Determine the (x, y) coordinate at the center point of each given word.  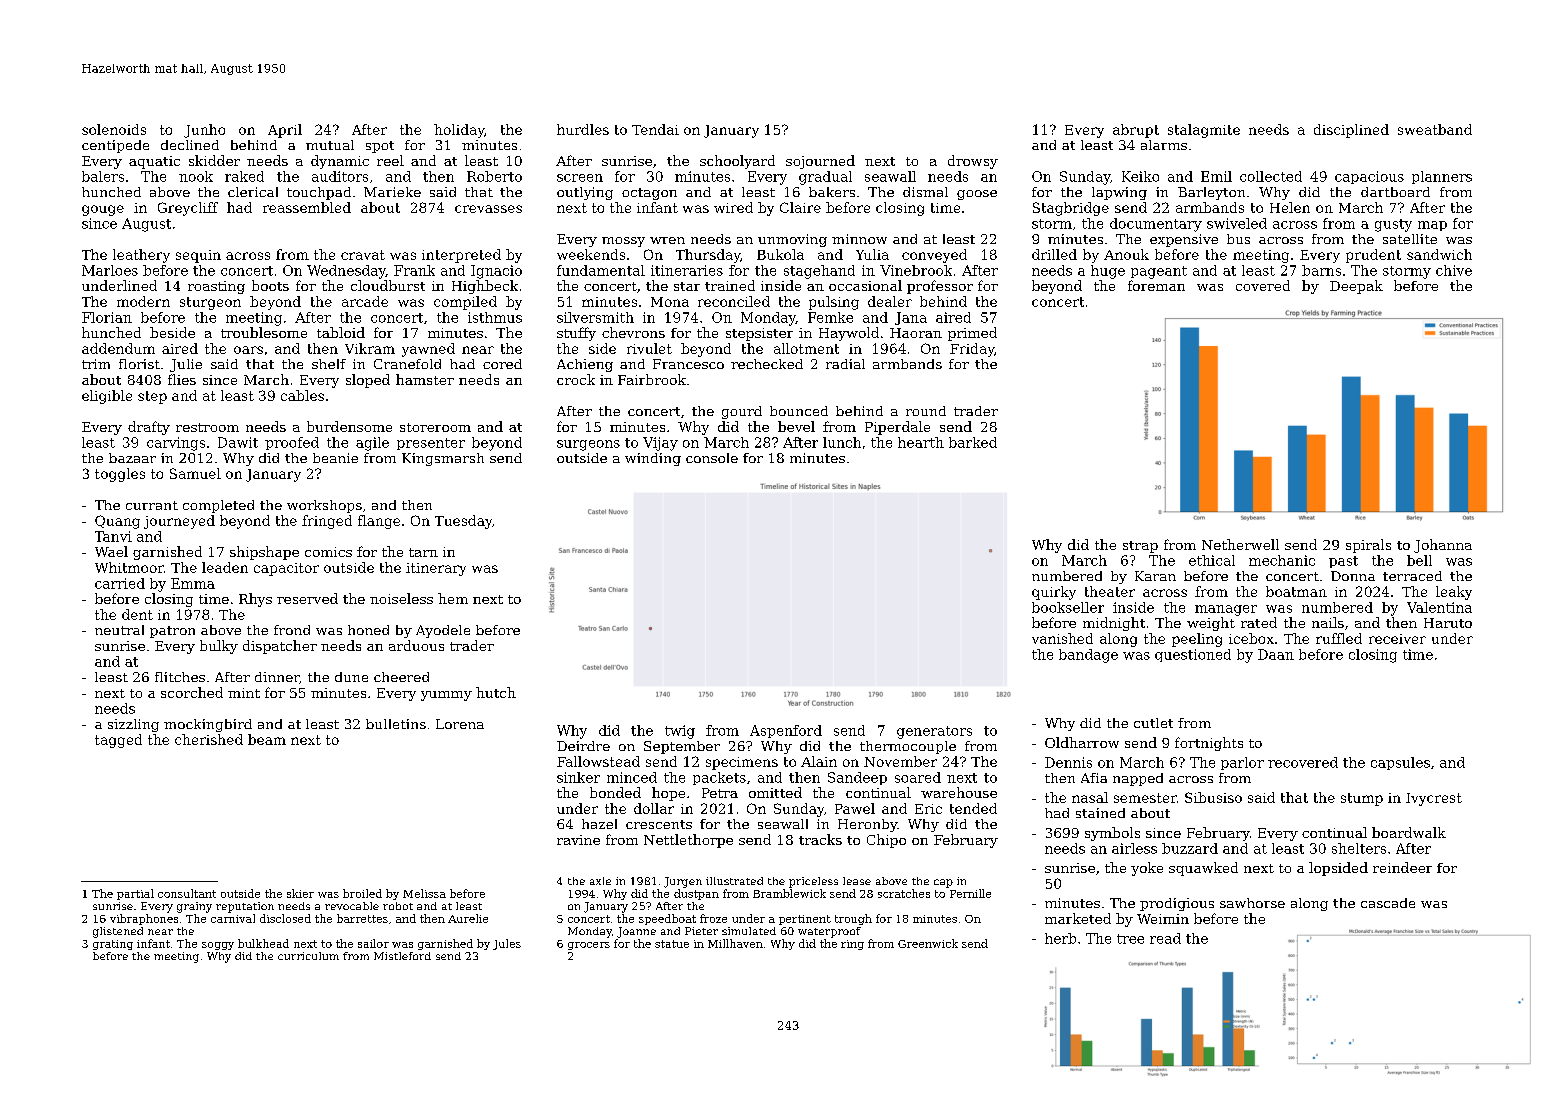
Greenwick (928, 943)
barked (973, 442)
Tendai (655, 129)
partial (135, 894)
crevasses (488, 209)
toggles (120, 475)
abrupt (1136, 131)
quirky (1054, 593)
